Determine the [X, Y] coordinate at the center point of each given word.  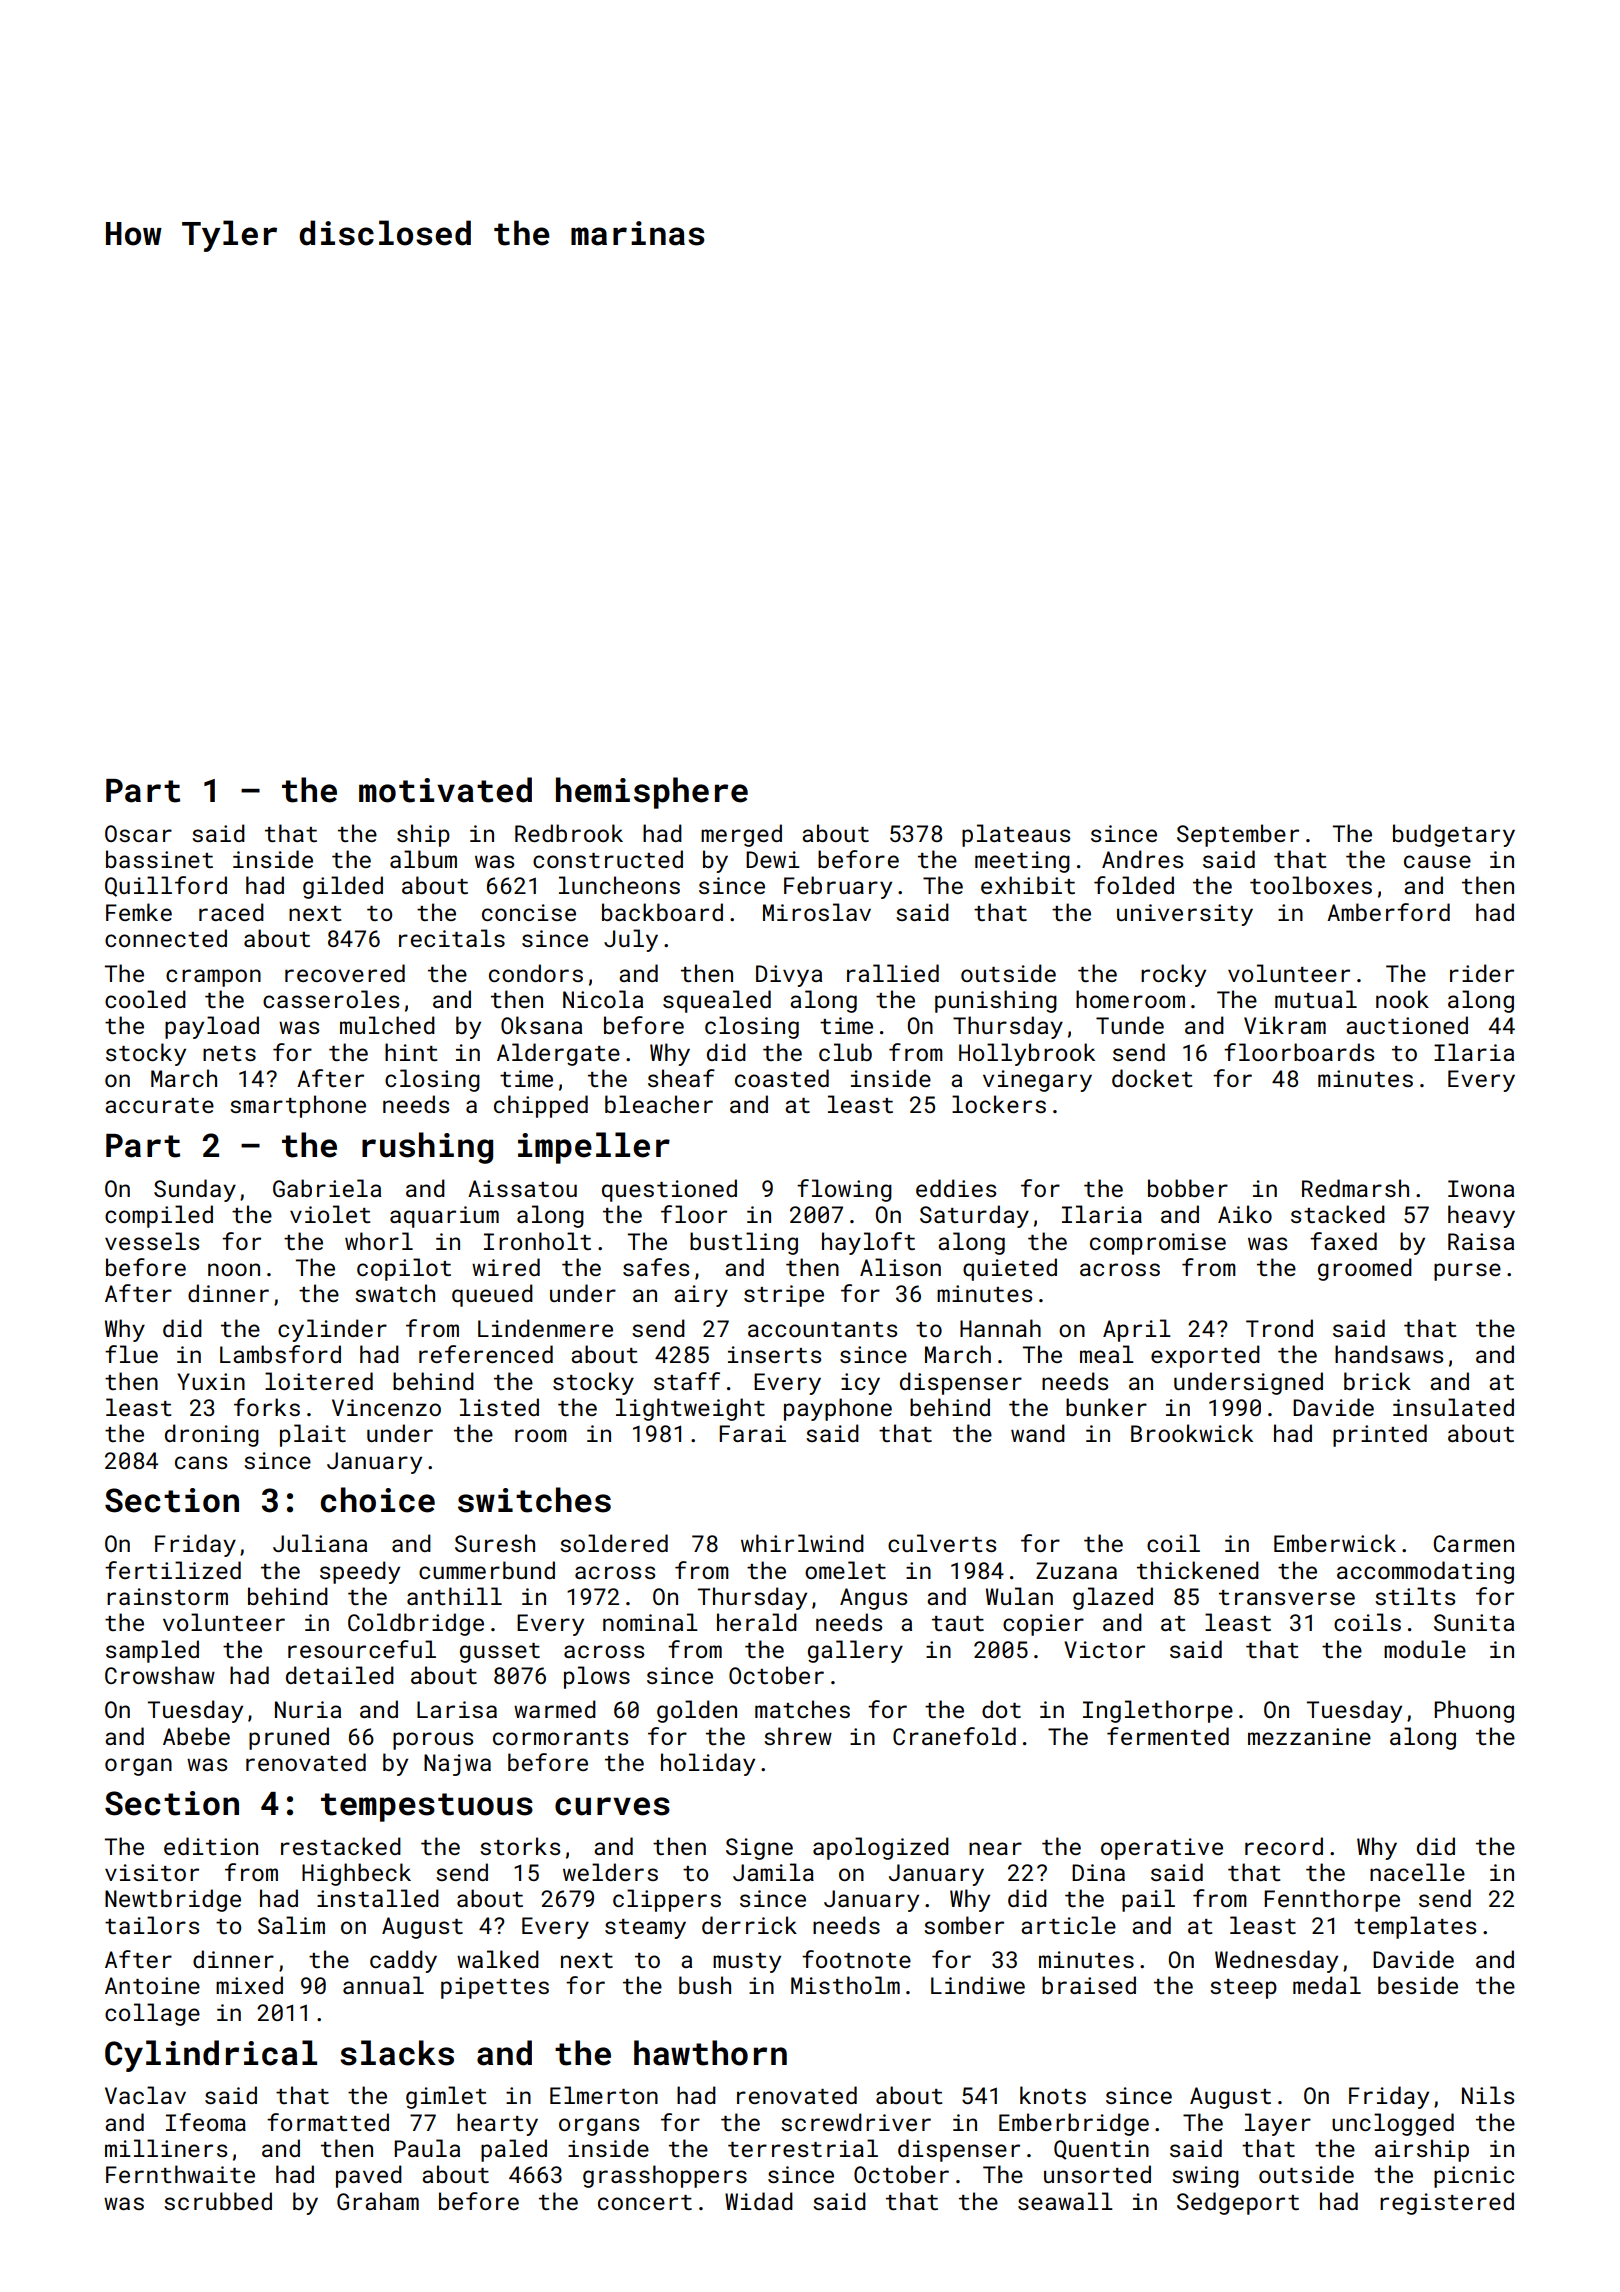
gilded [343, 887]
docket [1152, 1078]
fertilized [173, 1570]
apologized [881, 1848]
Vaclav [145, 2095]
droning [212, 1435]
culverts [942, 1543]
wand [1038, 1433]
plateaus [1016, 835]
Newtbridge [173, 1900]
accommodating [1425, 1572]
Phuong [1474, 1711]
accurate [159, 1105]
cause [1437, 861]
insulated [1453, 1407]
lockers [999, 1104]
